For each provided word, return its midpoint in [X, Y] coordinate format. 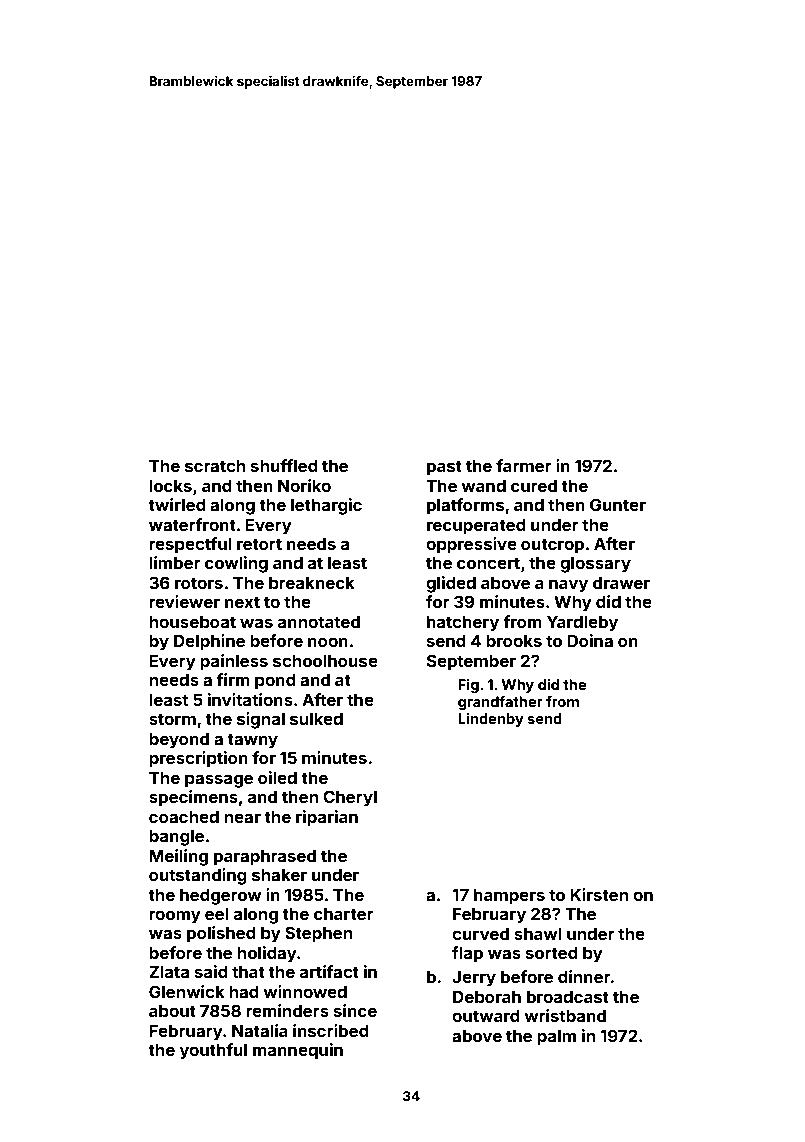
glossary [595, 565]
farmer [524, 465]
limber [175, 562]
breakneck [312, 583]
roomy [175, 917]
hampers [509, 897]
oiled [277, 777]
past [444, 468]
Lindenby [491, 720]
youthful [213, 1051]
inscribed [331, 1030]
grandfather [500, 703]
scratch [215, 466]
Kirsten [599, 894]
